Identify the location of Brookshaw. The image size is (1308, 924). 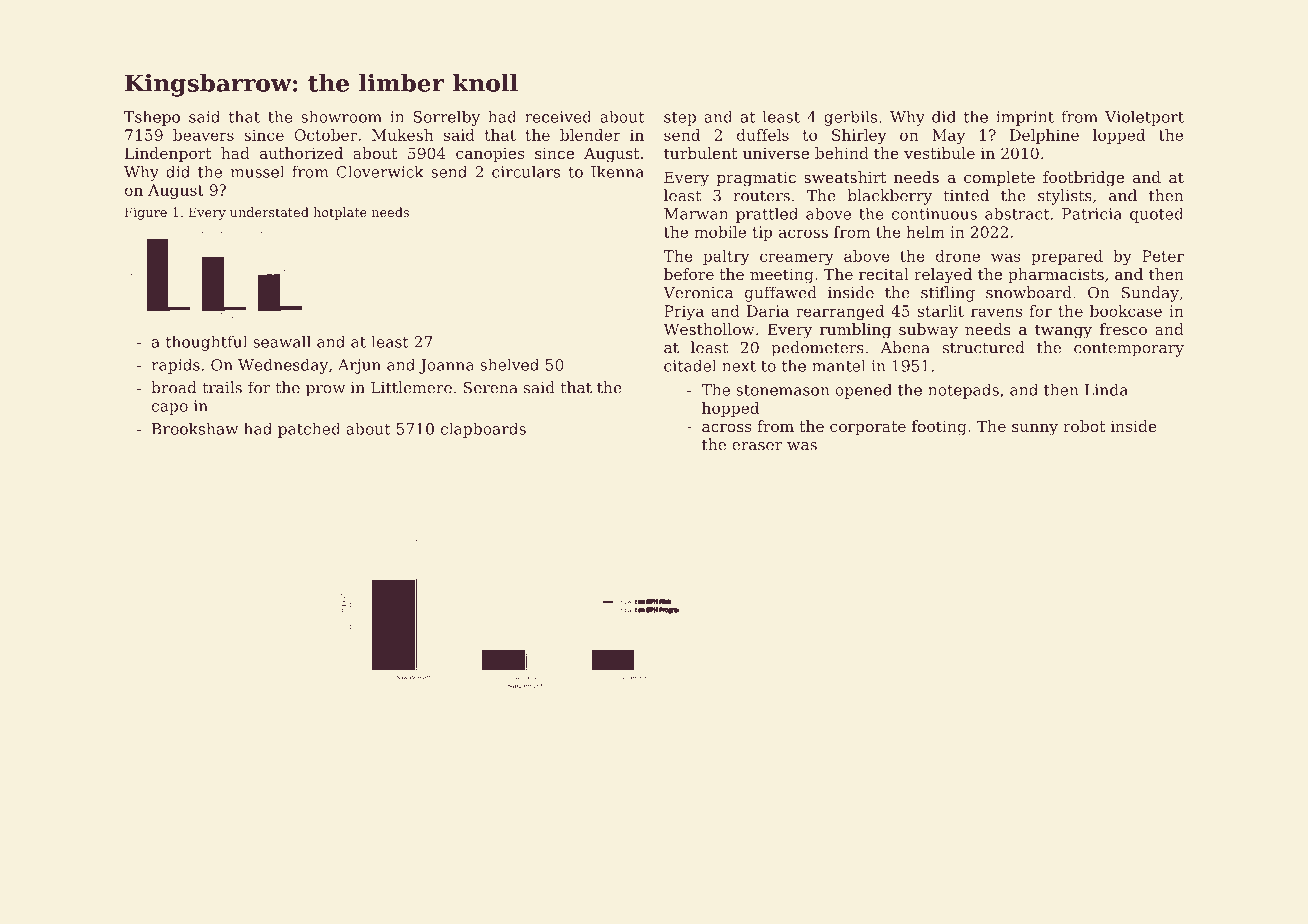
(195, 429).
